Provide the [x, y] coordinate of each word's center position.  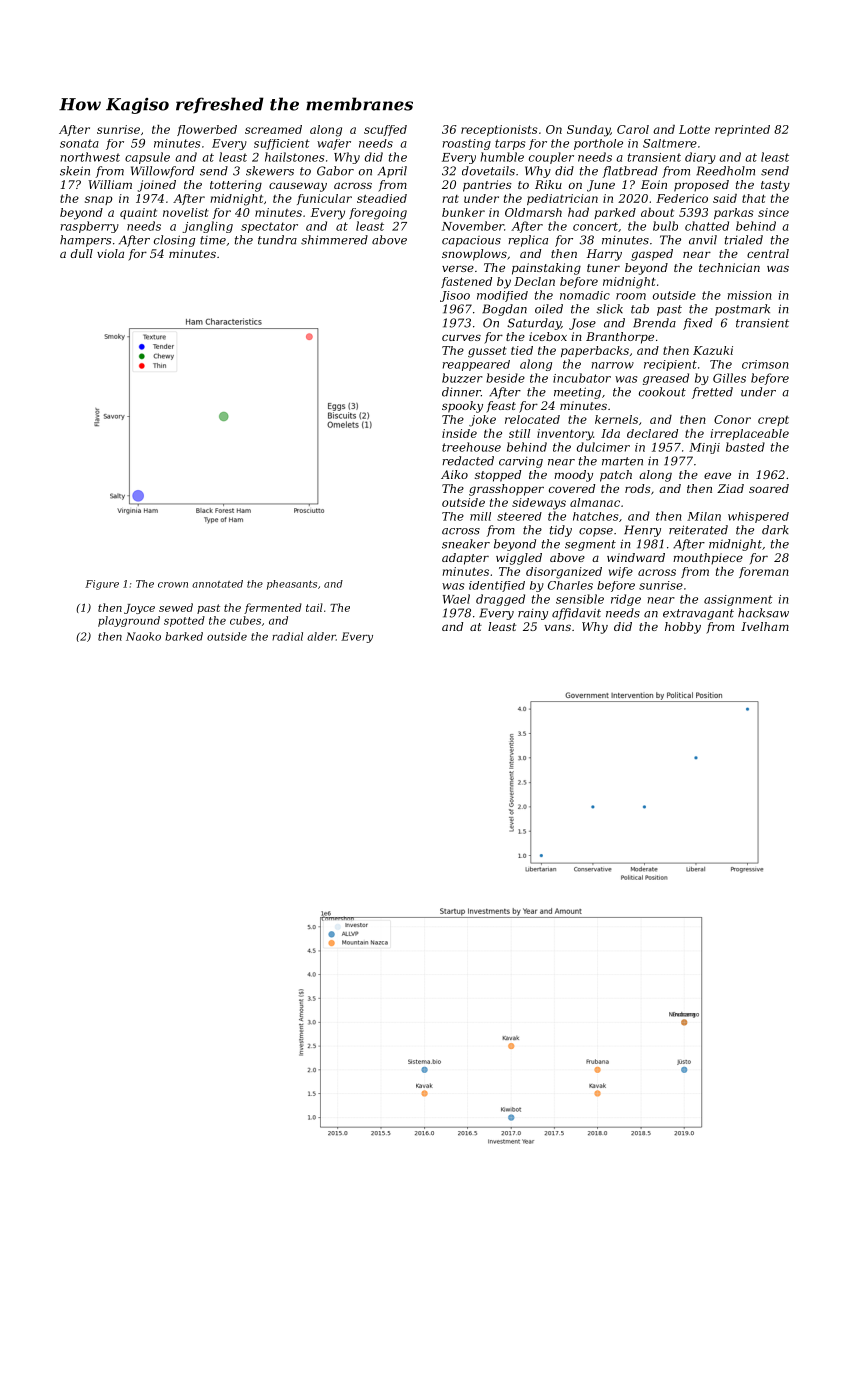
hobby [683, 628]
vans [558, 627]
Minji [704, 448]
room [631, 296]
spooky [462, 407]
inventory [565, 435]
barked [184, 636]
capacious [471, 241]
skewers [270, 171]
